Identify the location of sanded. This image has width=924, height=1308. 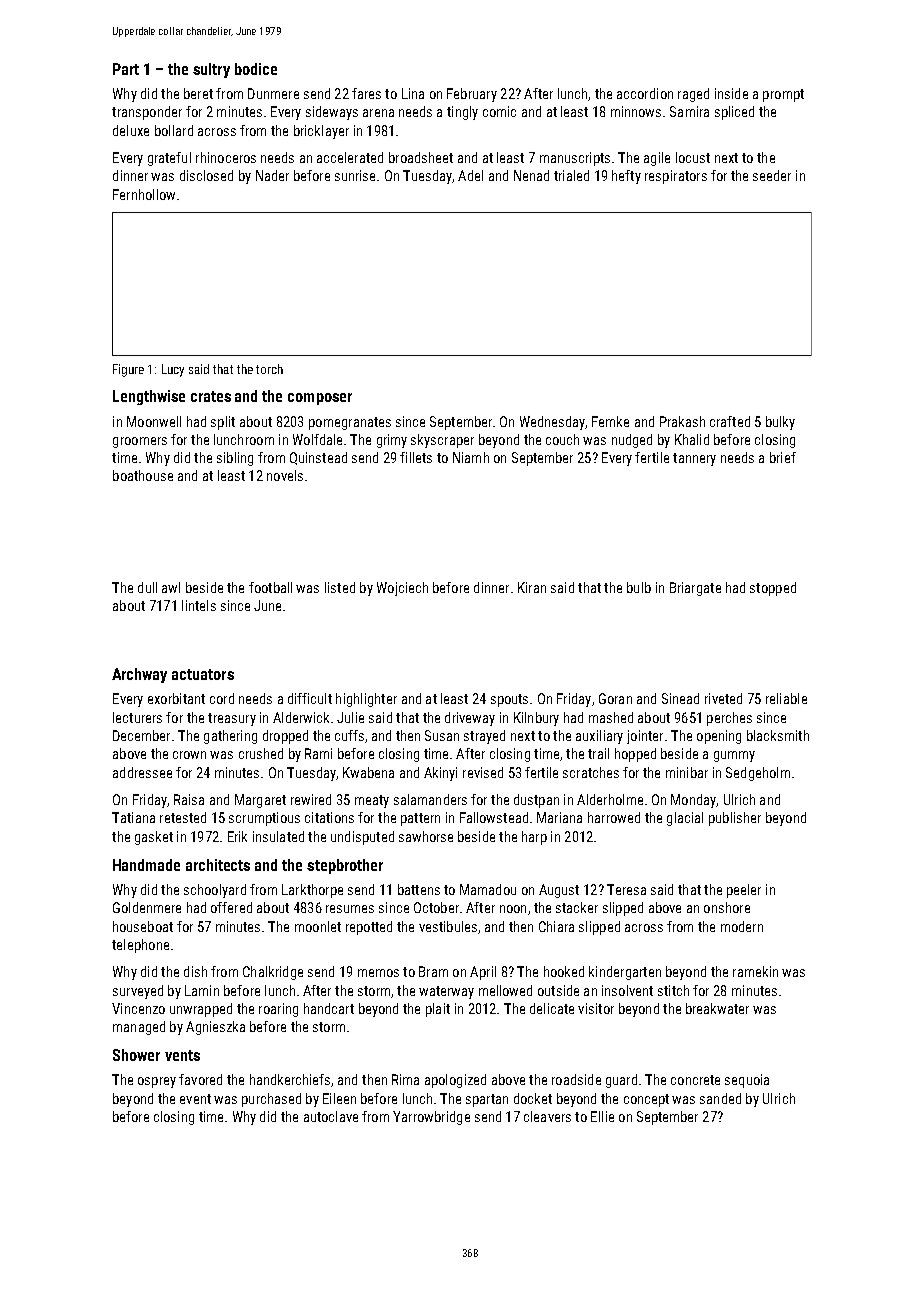
(720, 1098).
